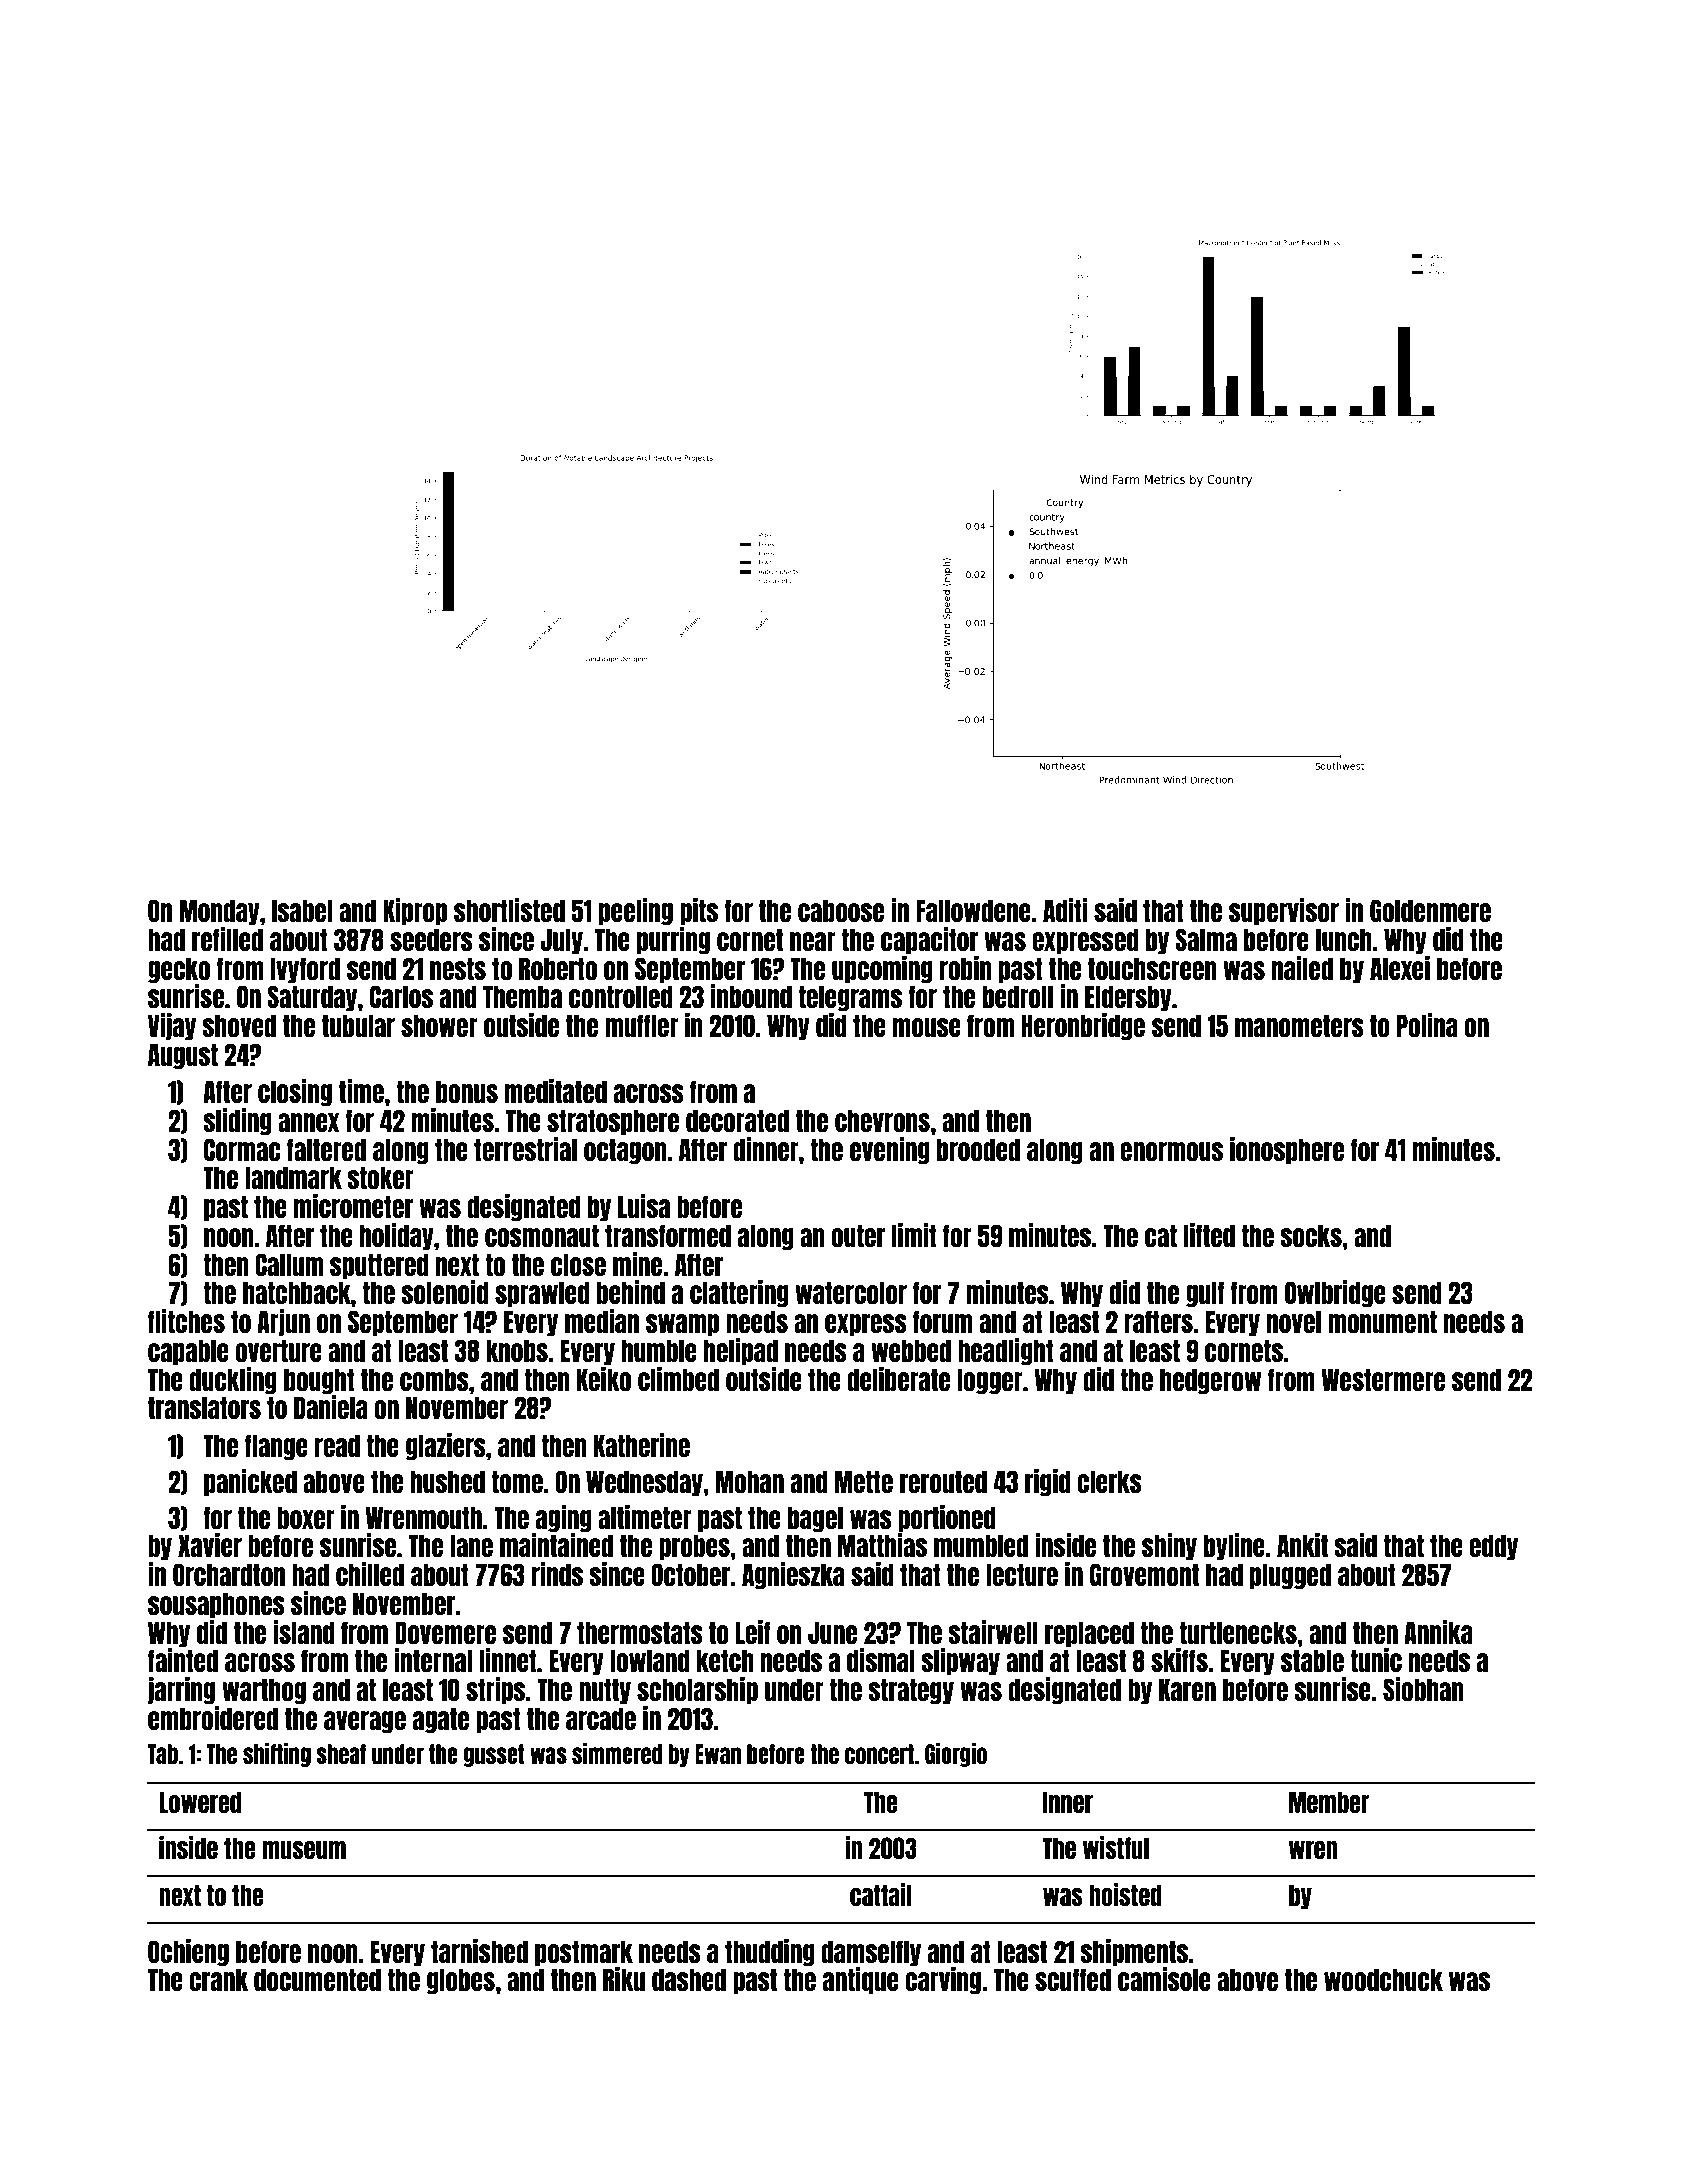 The image size is (1683, 2178). Describe the element at coordinates (415, 911) in the screenshot. I see `Kiprop` at that location.
